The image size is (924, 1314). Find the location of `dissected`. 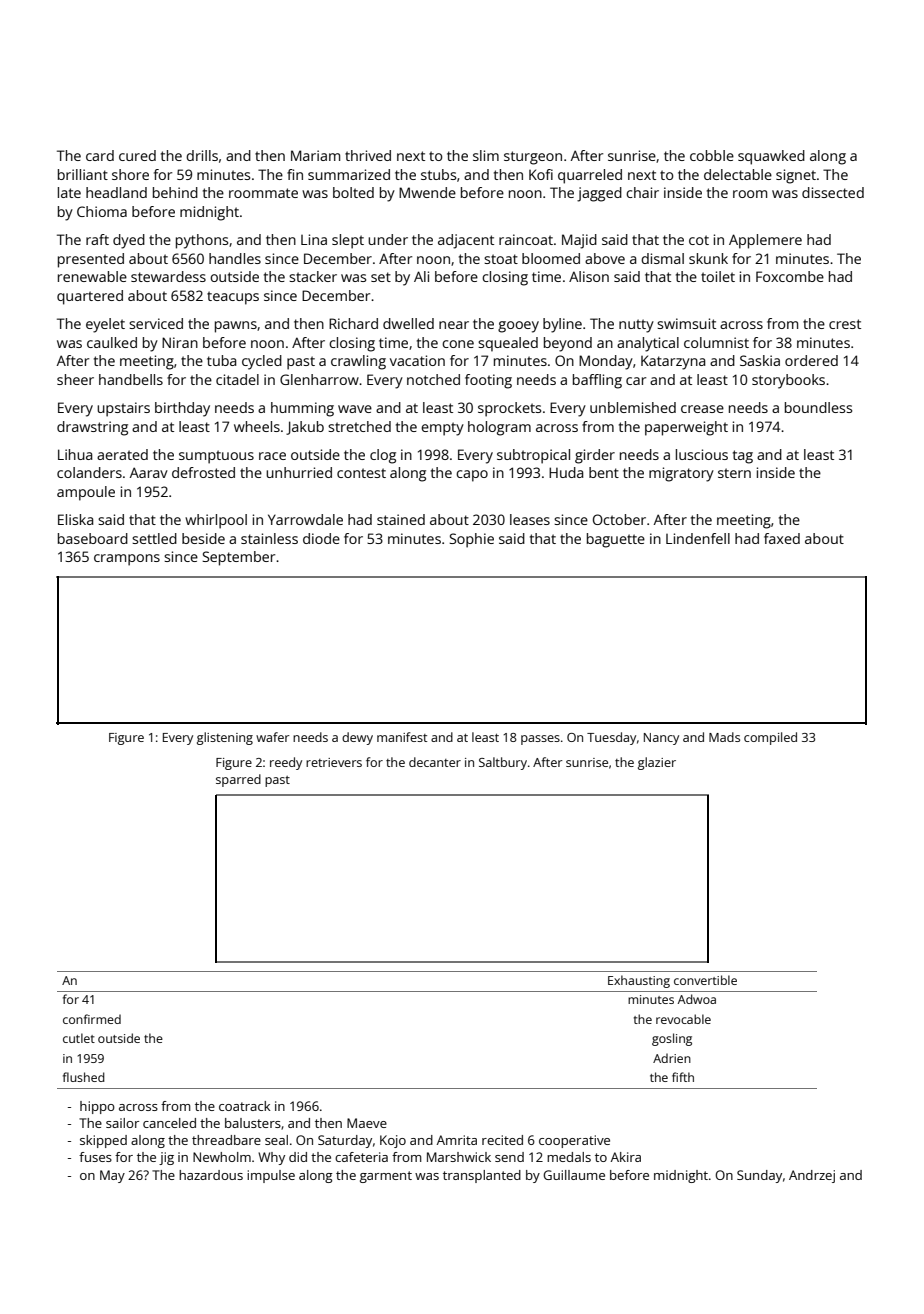

dissected is located at coordinates (833, 192).
